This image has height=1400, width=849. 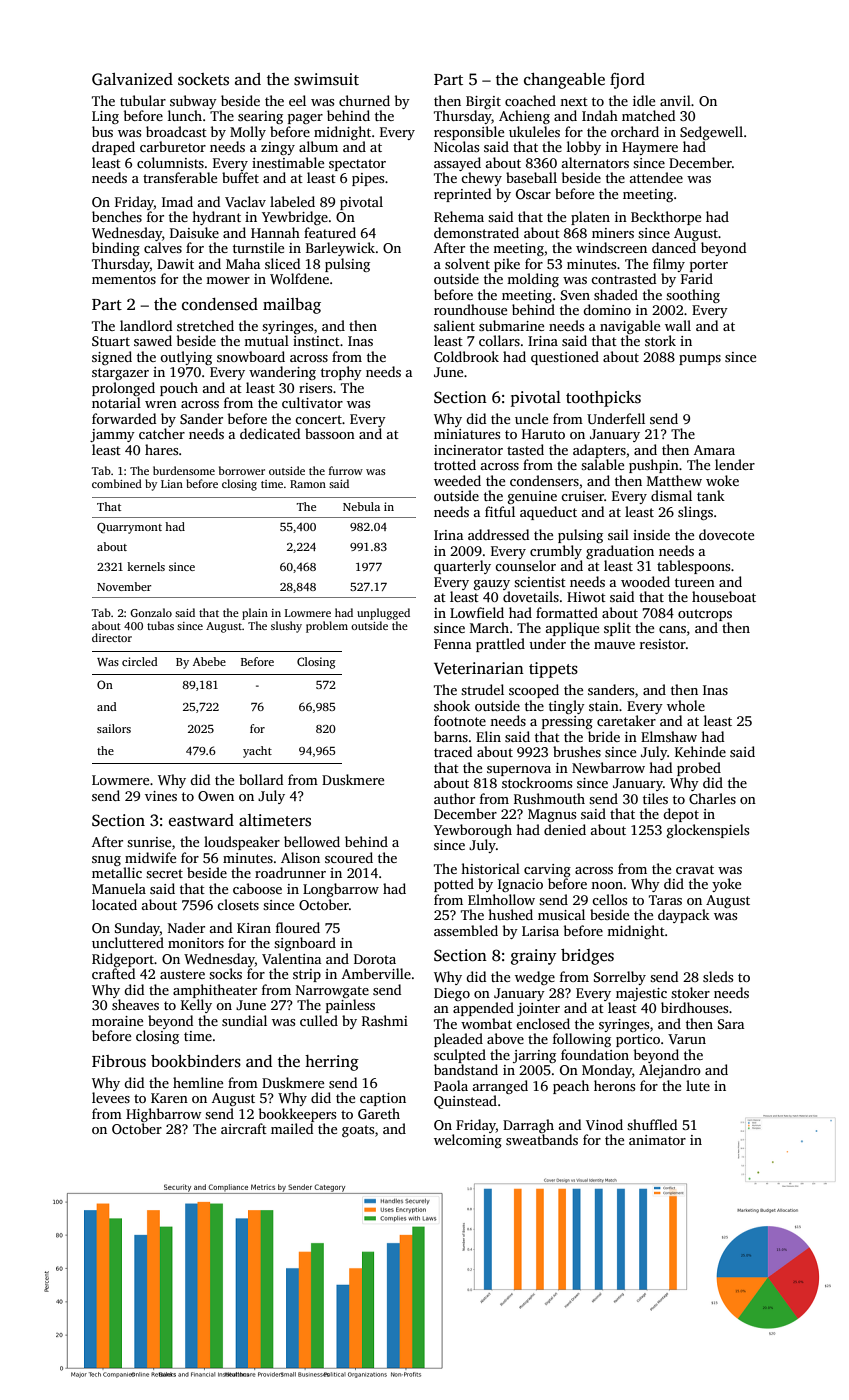 What do you see at coordinates (590, 218) in the image?
I see `platen` at bounding box center [590, 218].
